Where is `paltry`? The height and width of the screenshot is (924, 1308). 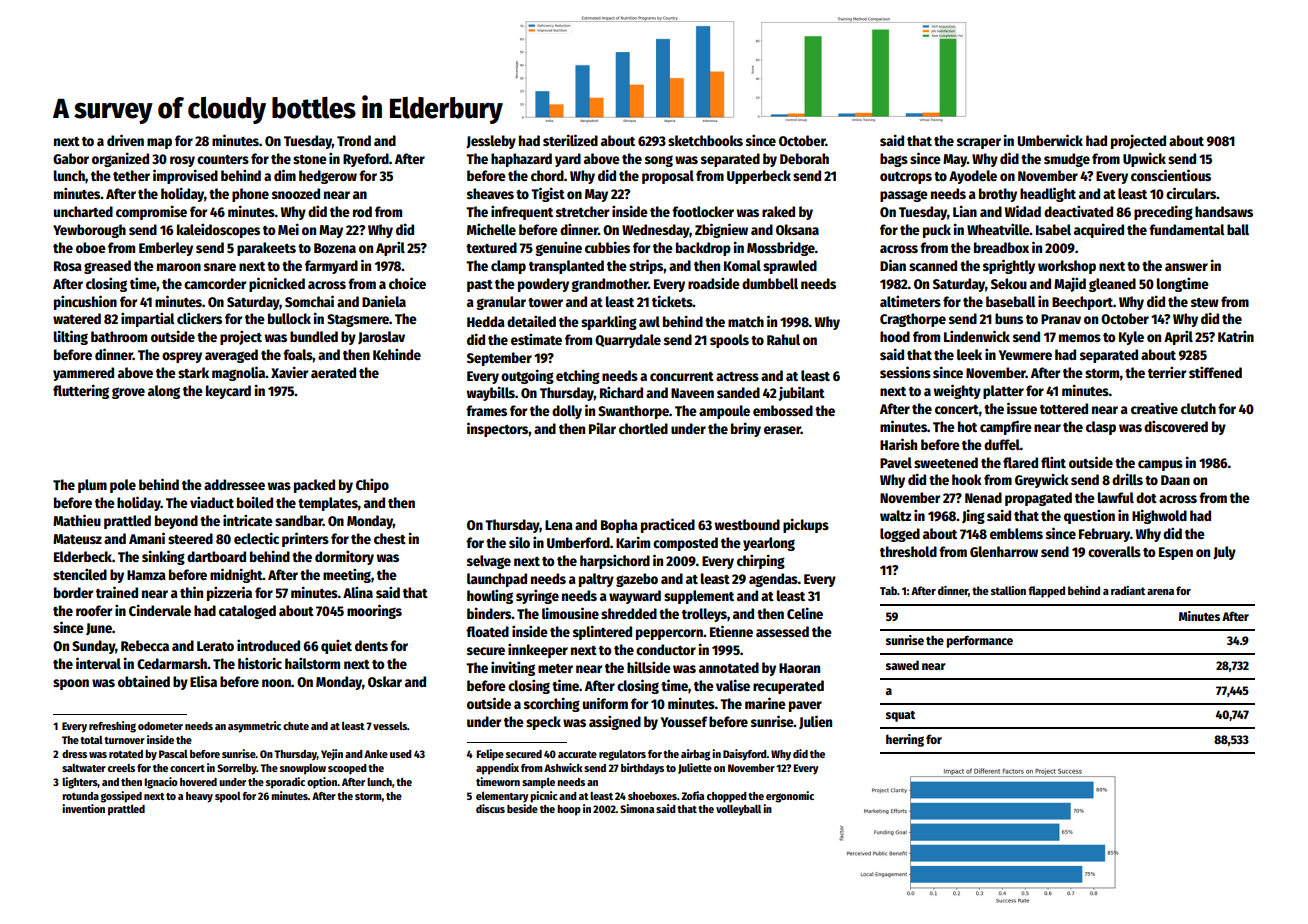 paltry is located at coordinates (596, 580).
